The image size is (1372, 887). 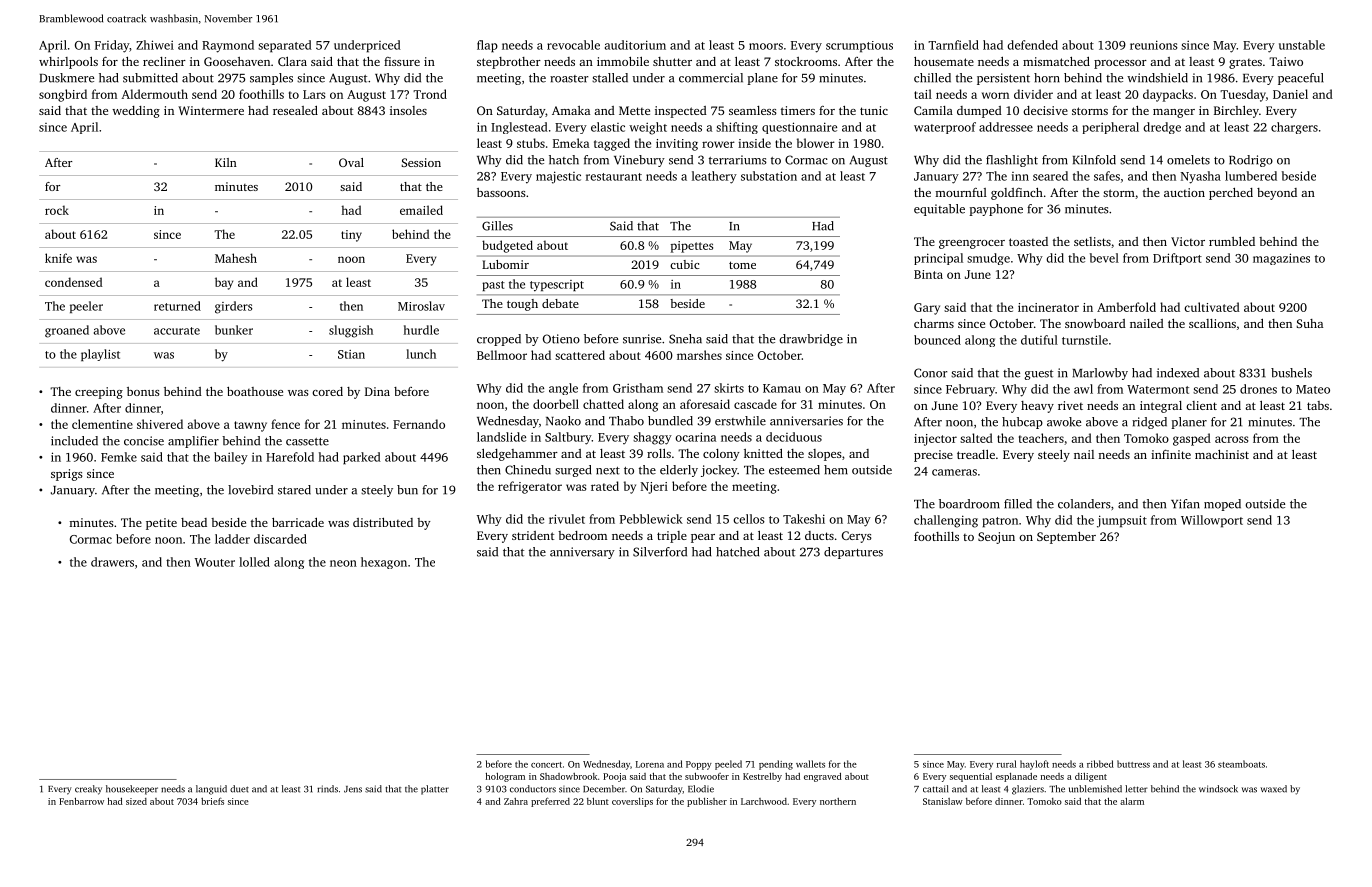 What do you see at coordinates (714, 177) in the screenshot?
I see `leathery` at bounding box center [714, 177].
